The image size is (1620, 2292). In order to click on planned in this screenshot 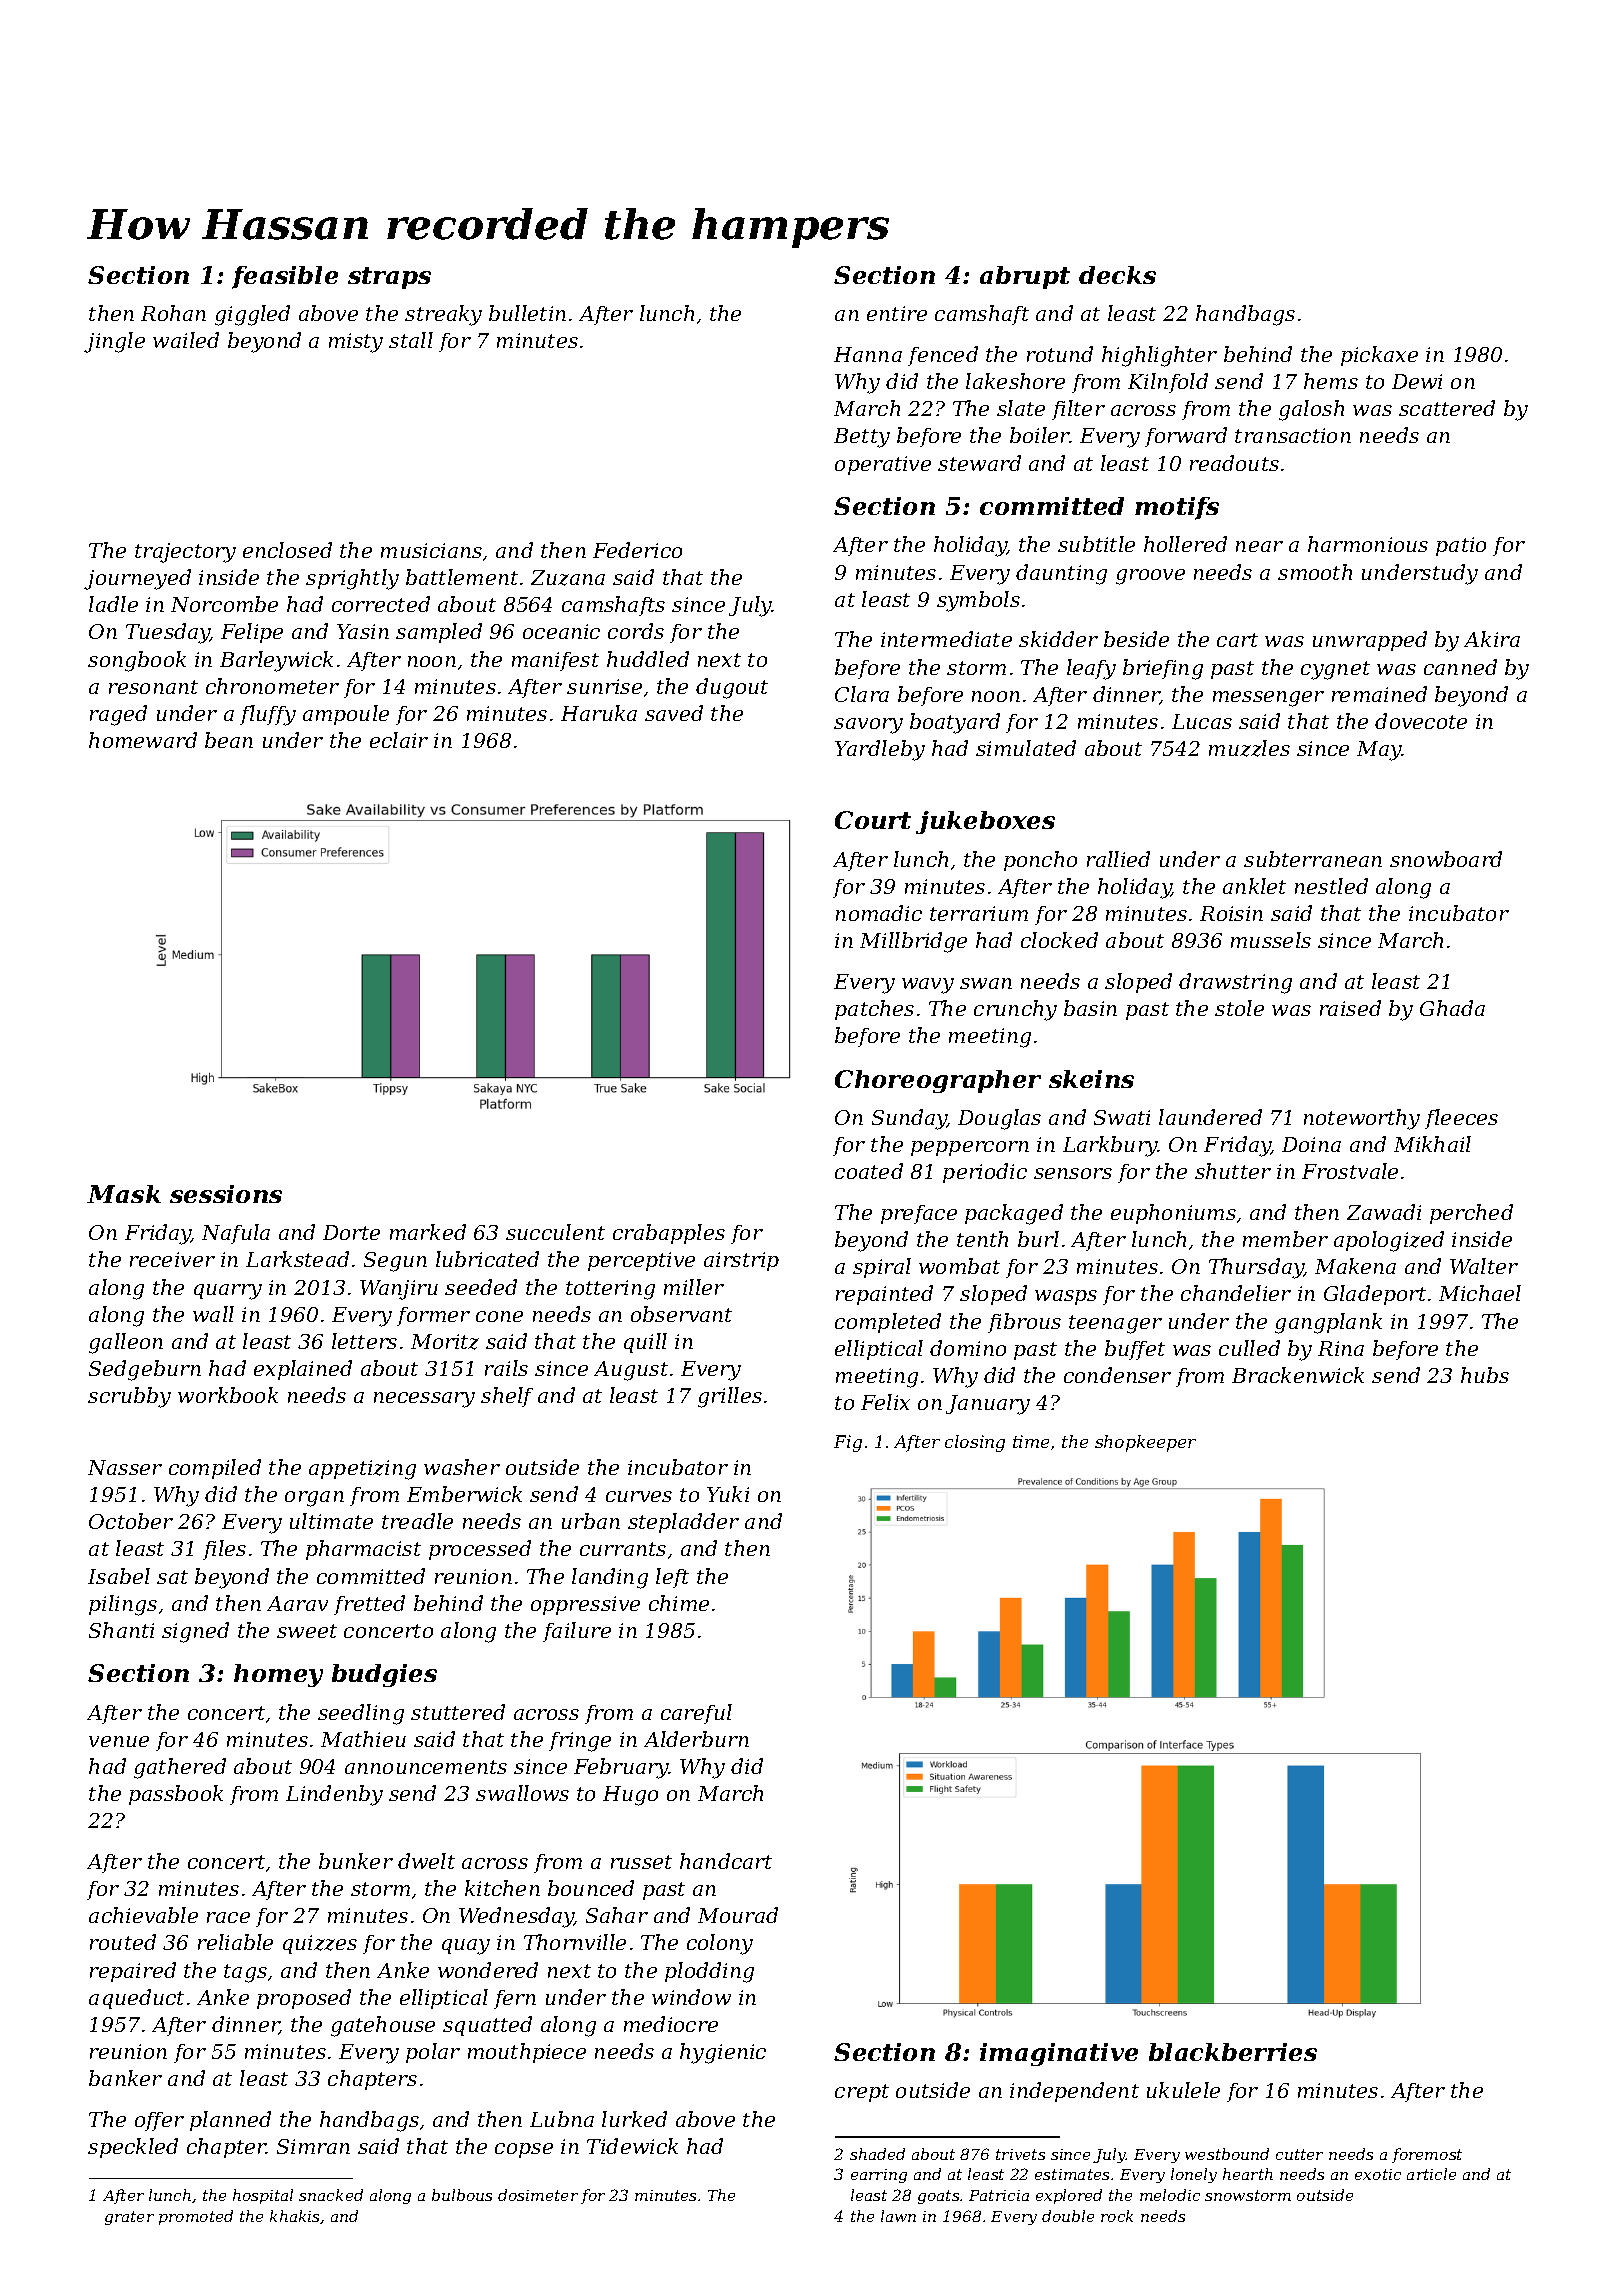, I will do `click(230, 2121)`.
